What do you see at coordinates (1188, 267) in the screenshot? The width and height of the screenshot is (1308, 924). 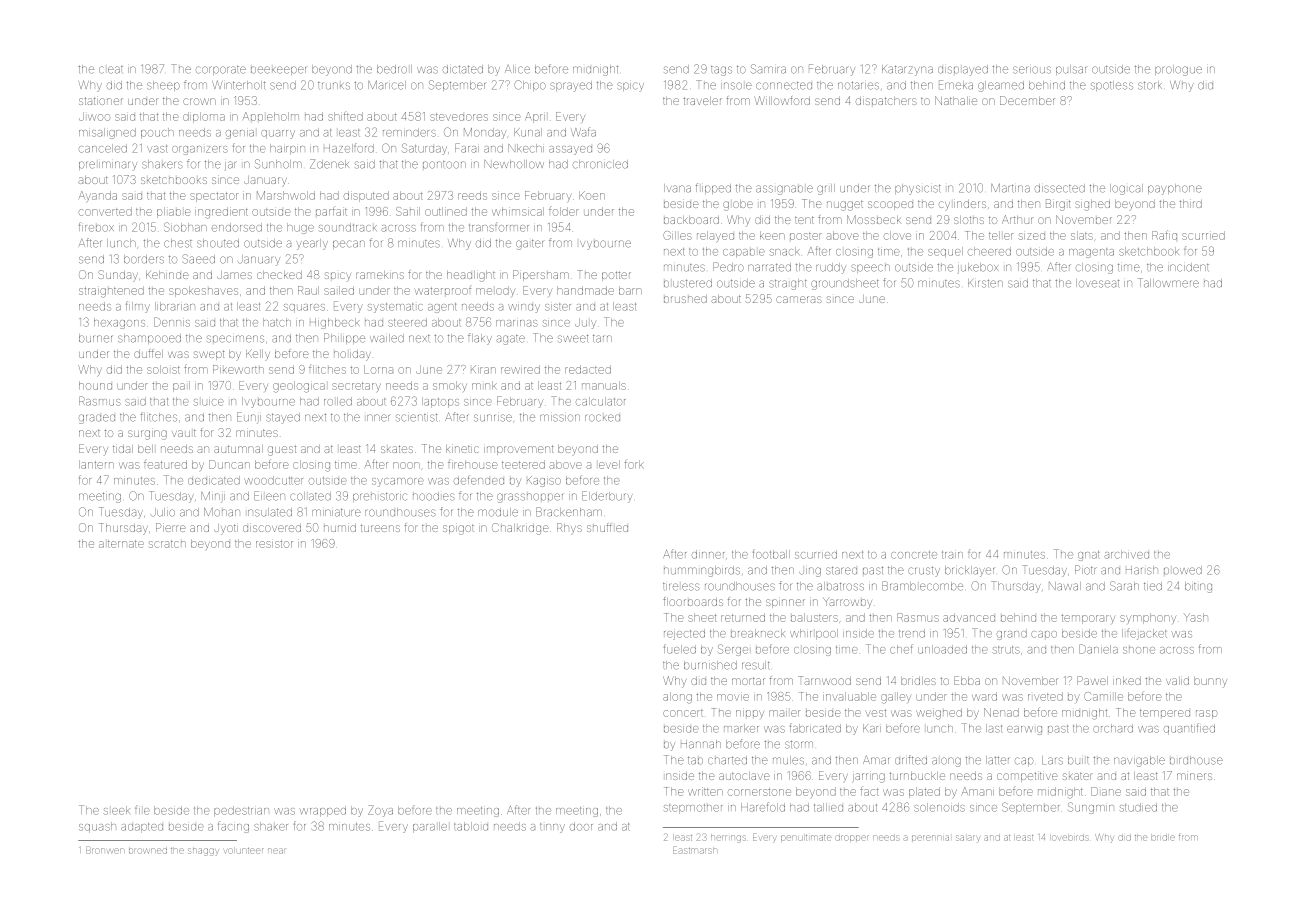 I see `incident` at bounding box center [1188, 267].
